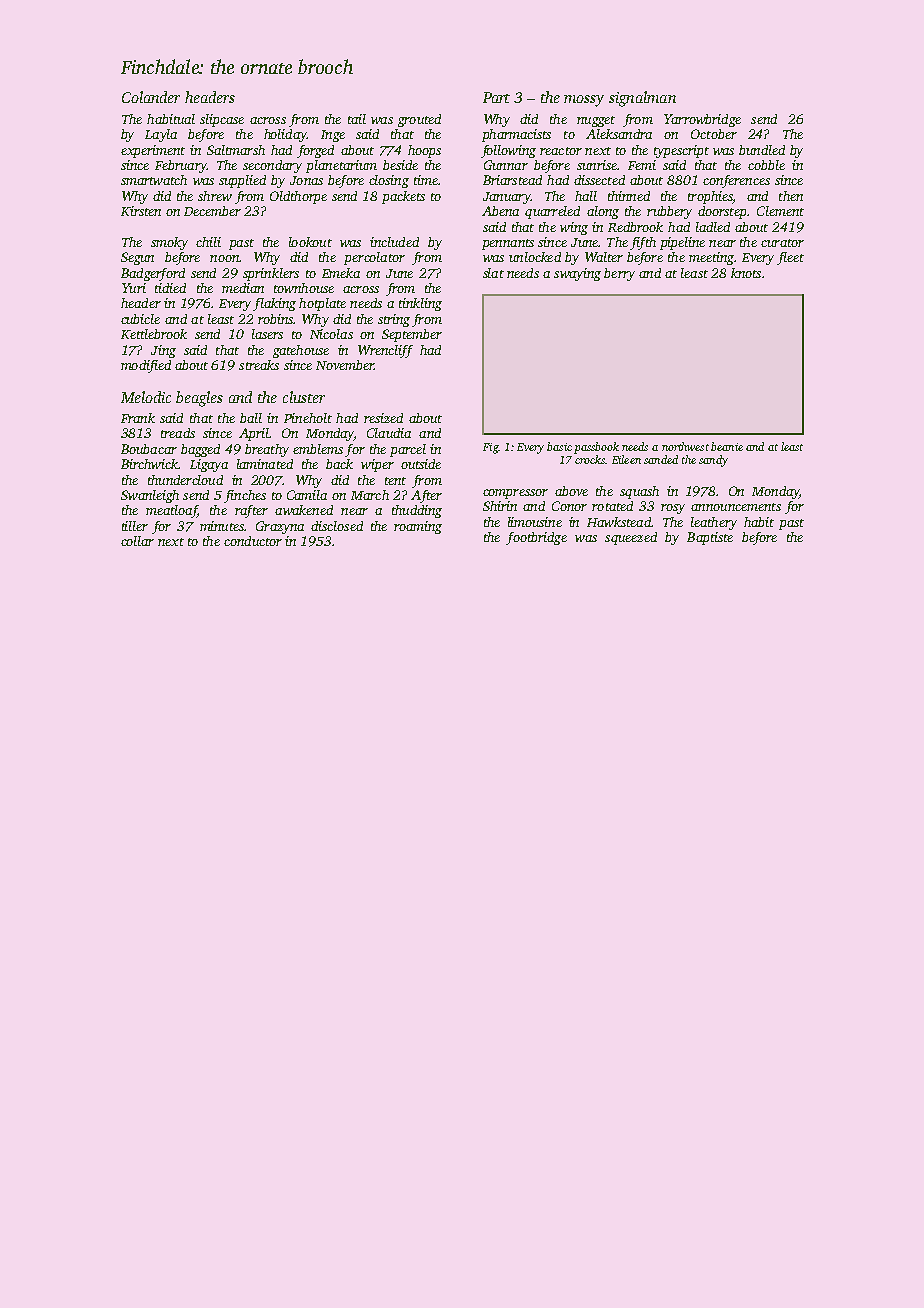  I want to click on Yarrowbridge, so click(702, 120).
